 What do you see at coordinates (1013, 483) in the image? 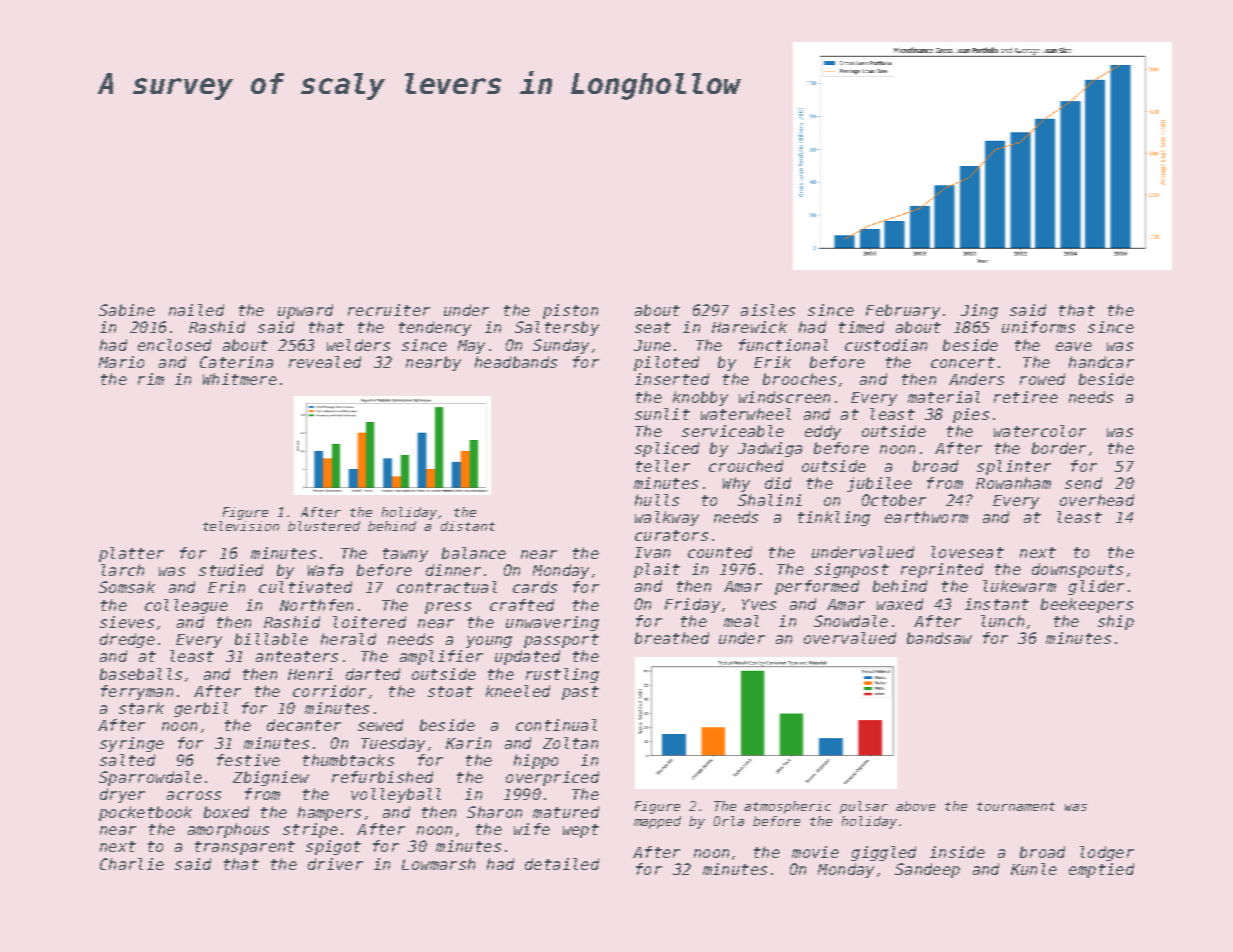
I see `Rowanham` at bounding box center [1013, 483].
